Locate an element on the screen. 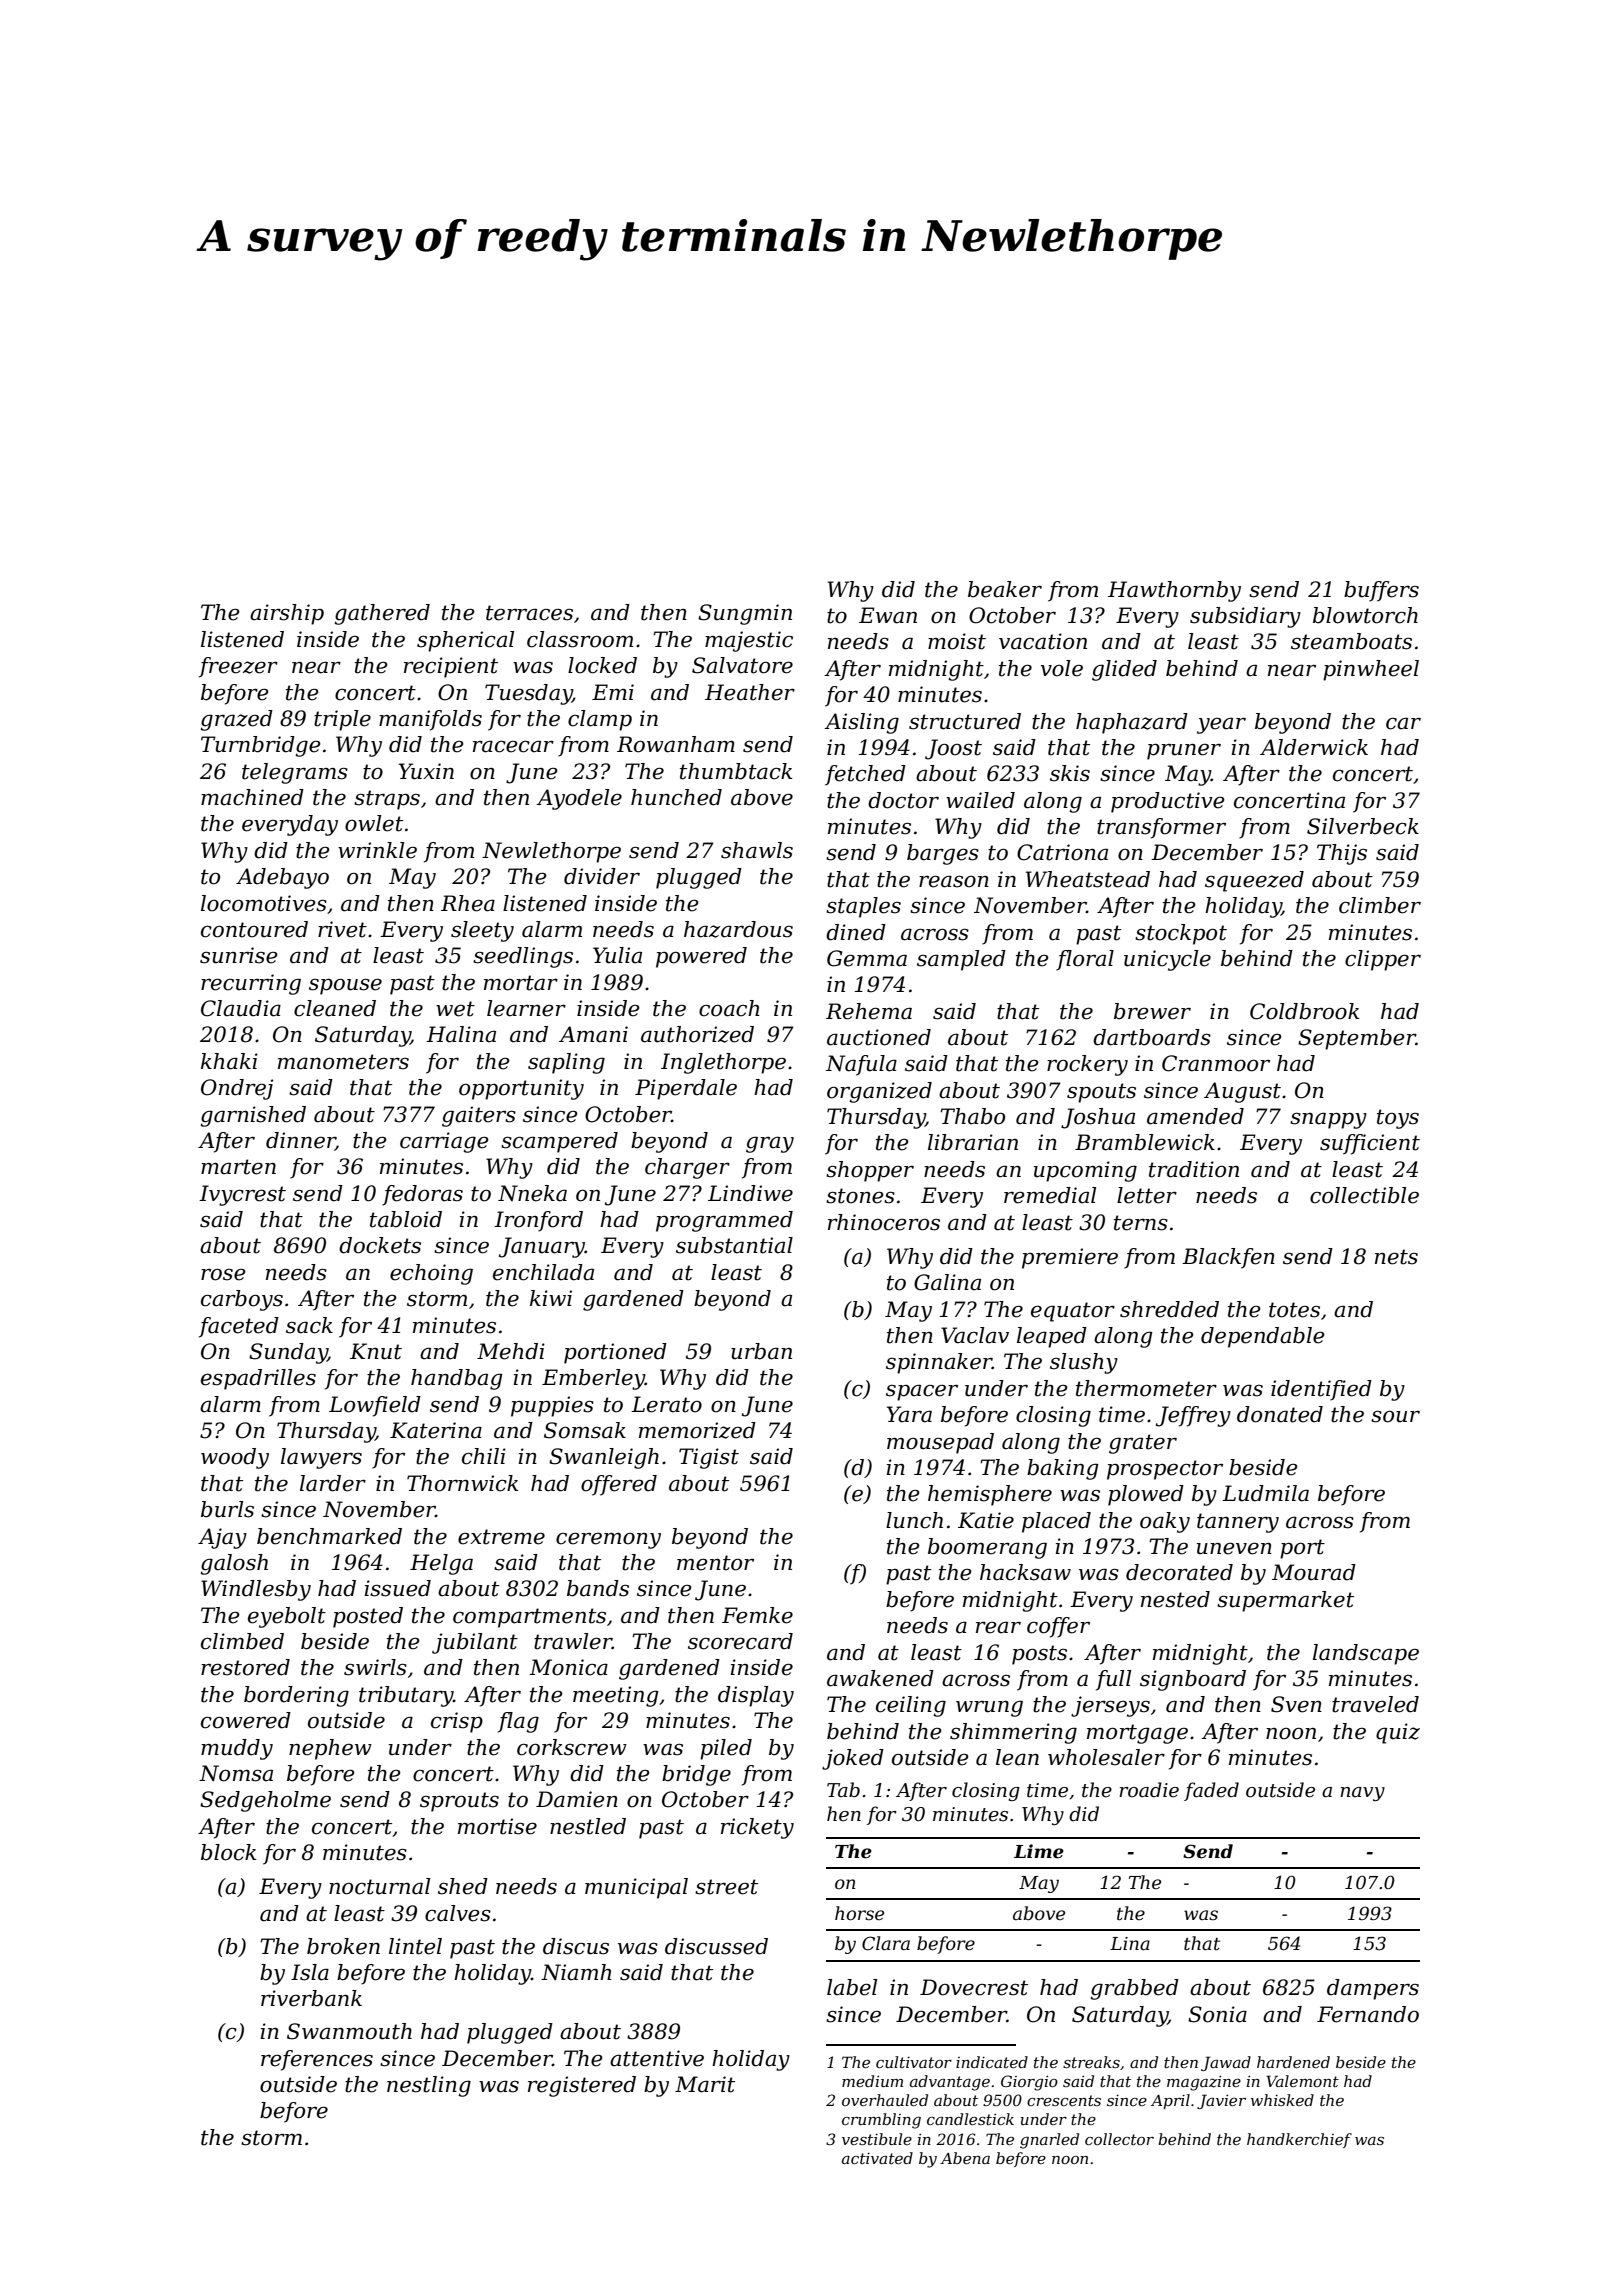 The width and height of the screenshot is (1620, 2292). faceted is located at coordinates (239, 1327).
